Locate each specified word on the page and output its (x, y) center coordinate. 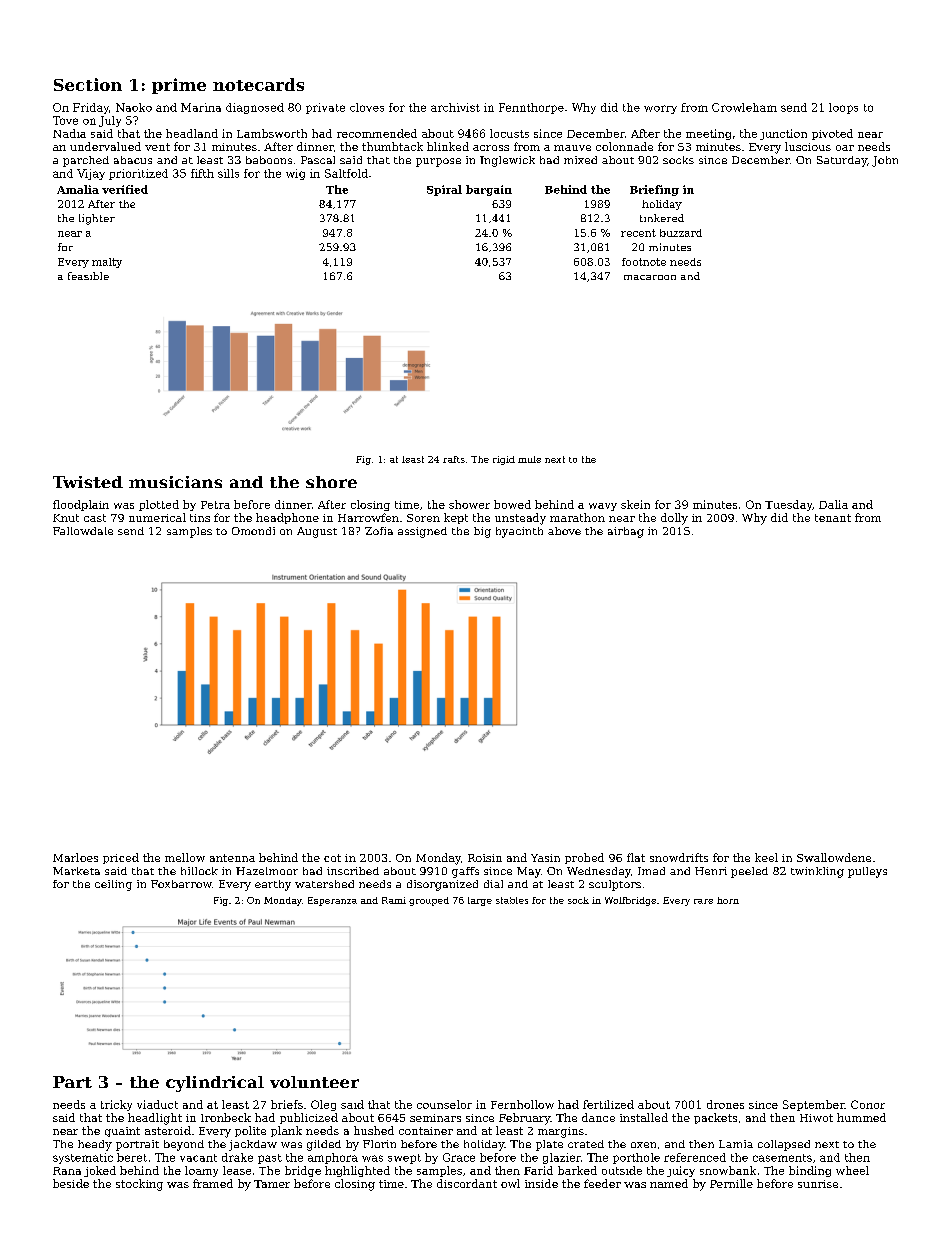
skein (635, 504)
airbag (626, 532)
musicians (175, 482)
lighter (97, 219)
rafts (454, 459)
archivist (455, 107)
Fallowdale (83, 531)
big (482, 532)
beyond (184, 1145)
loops (843, 108)
